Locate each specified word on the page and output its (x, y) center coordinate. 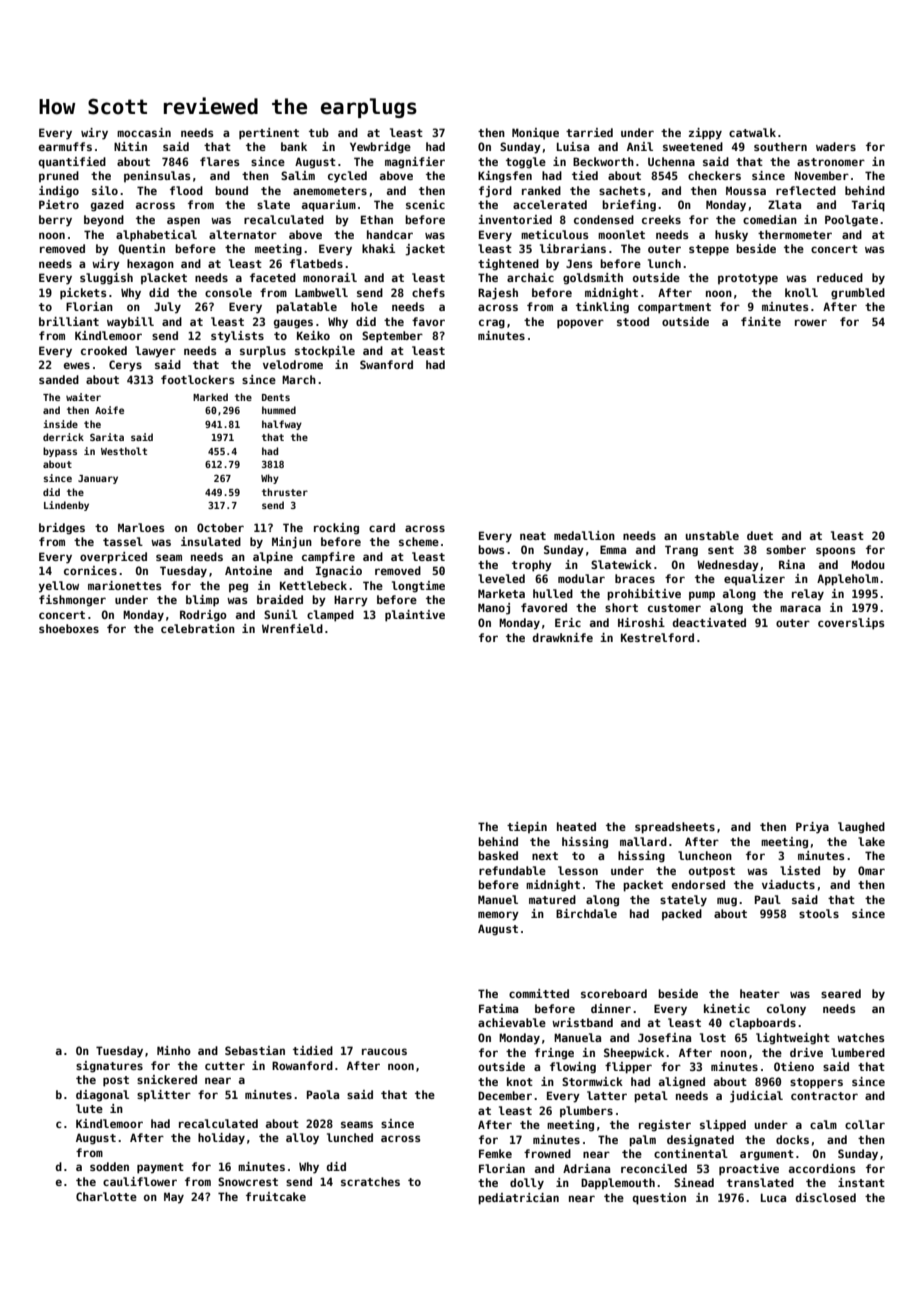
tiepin (527, 827)
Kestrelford (657, 637)
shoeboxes (69, 628)
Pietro (59, 204)
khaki (378, 248)
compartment (674, 308)
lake (871, 841)
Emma (613, 549)
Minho (174, 1050)
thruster (285, 492)
